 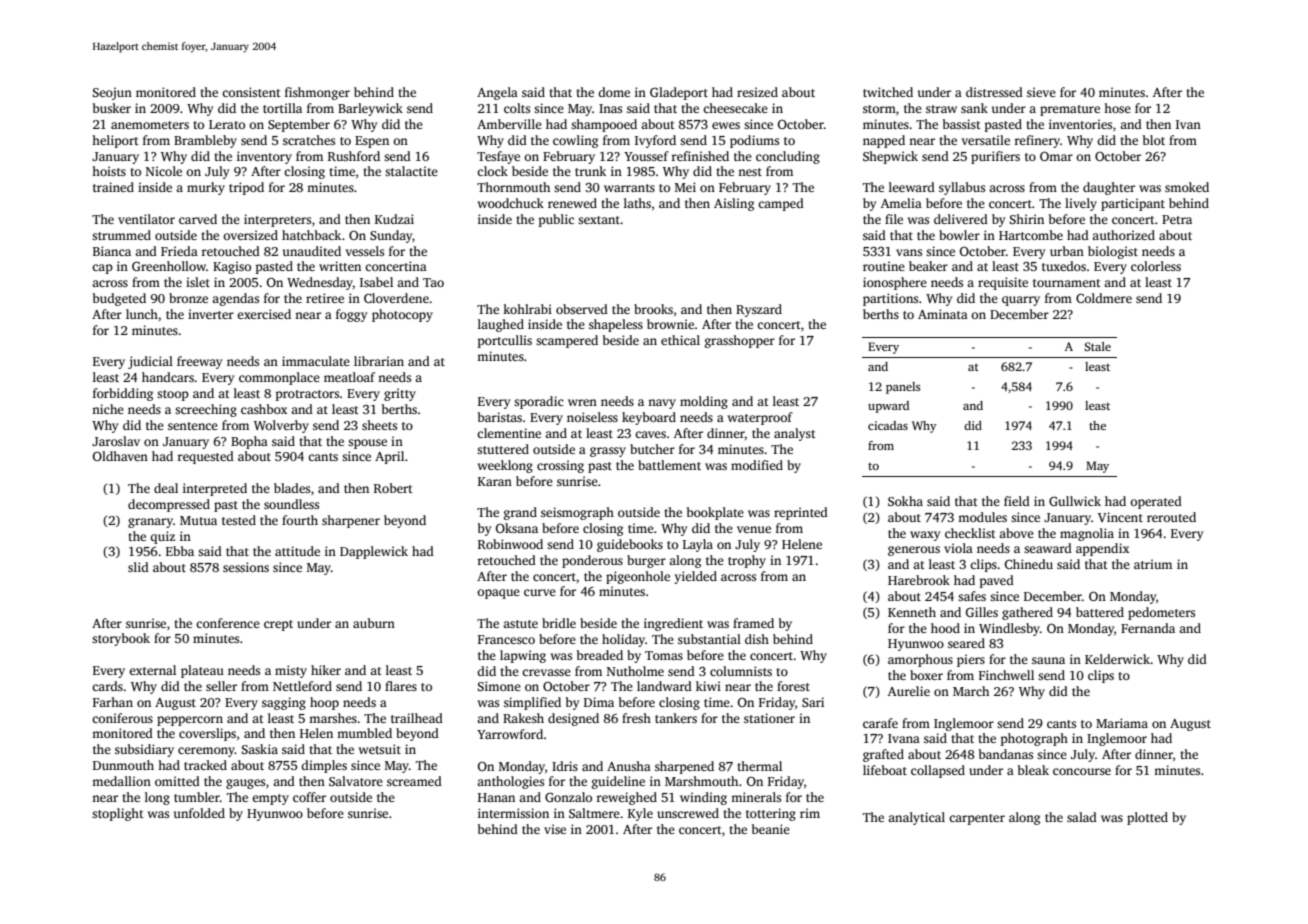 What do you see at coordinates (205, 457) in the page?
I see `requested` at bounding box center [205, 457].
